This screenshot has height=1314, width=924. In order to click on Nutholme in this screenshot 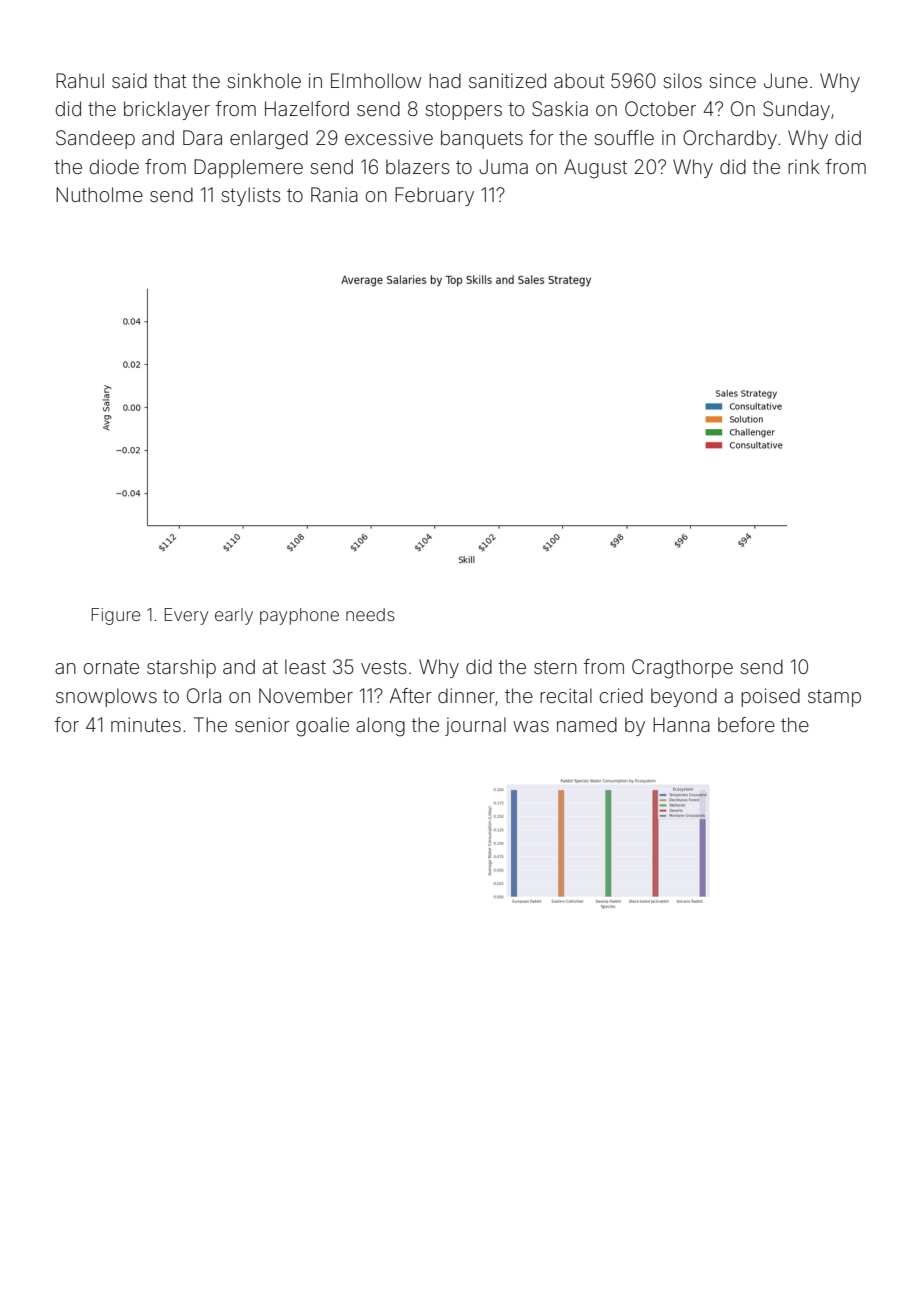, I will do `click(99, 194)`.
